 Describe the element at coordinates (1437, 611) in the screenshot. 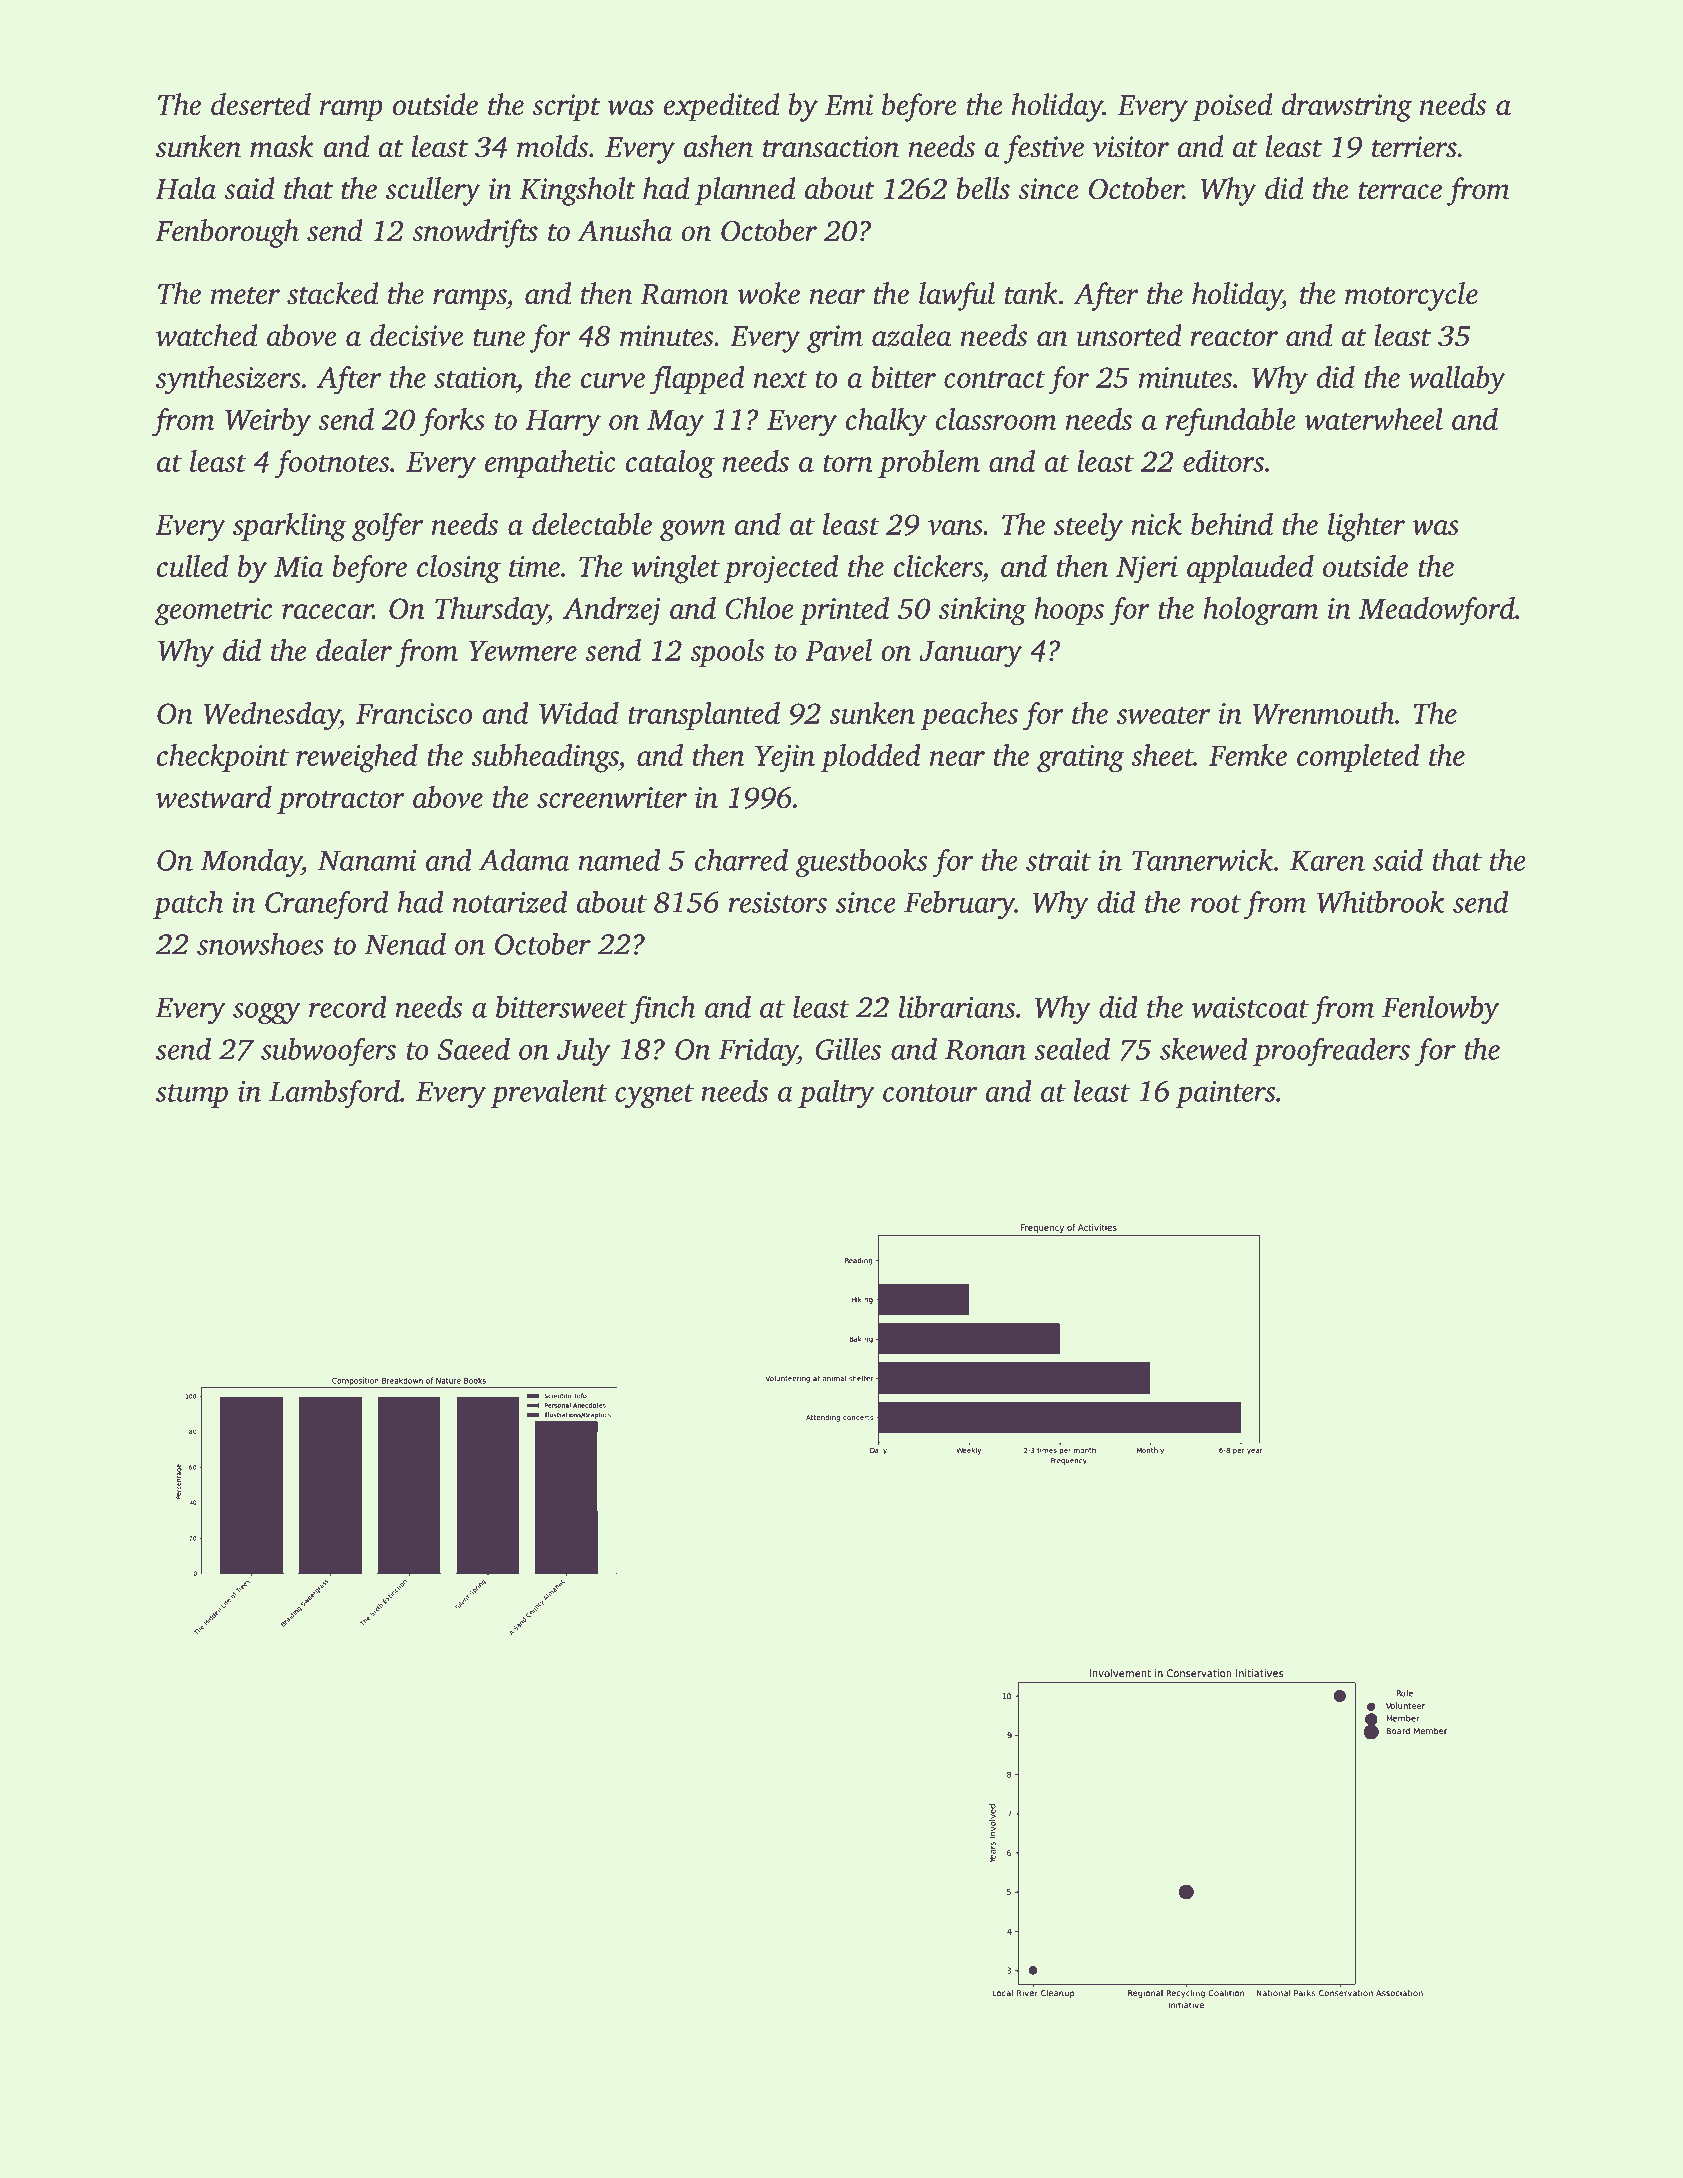

I see `Meadowford` at that location.
